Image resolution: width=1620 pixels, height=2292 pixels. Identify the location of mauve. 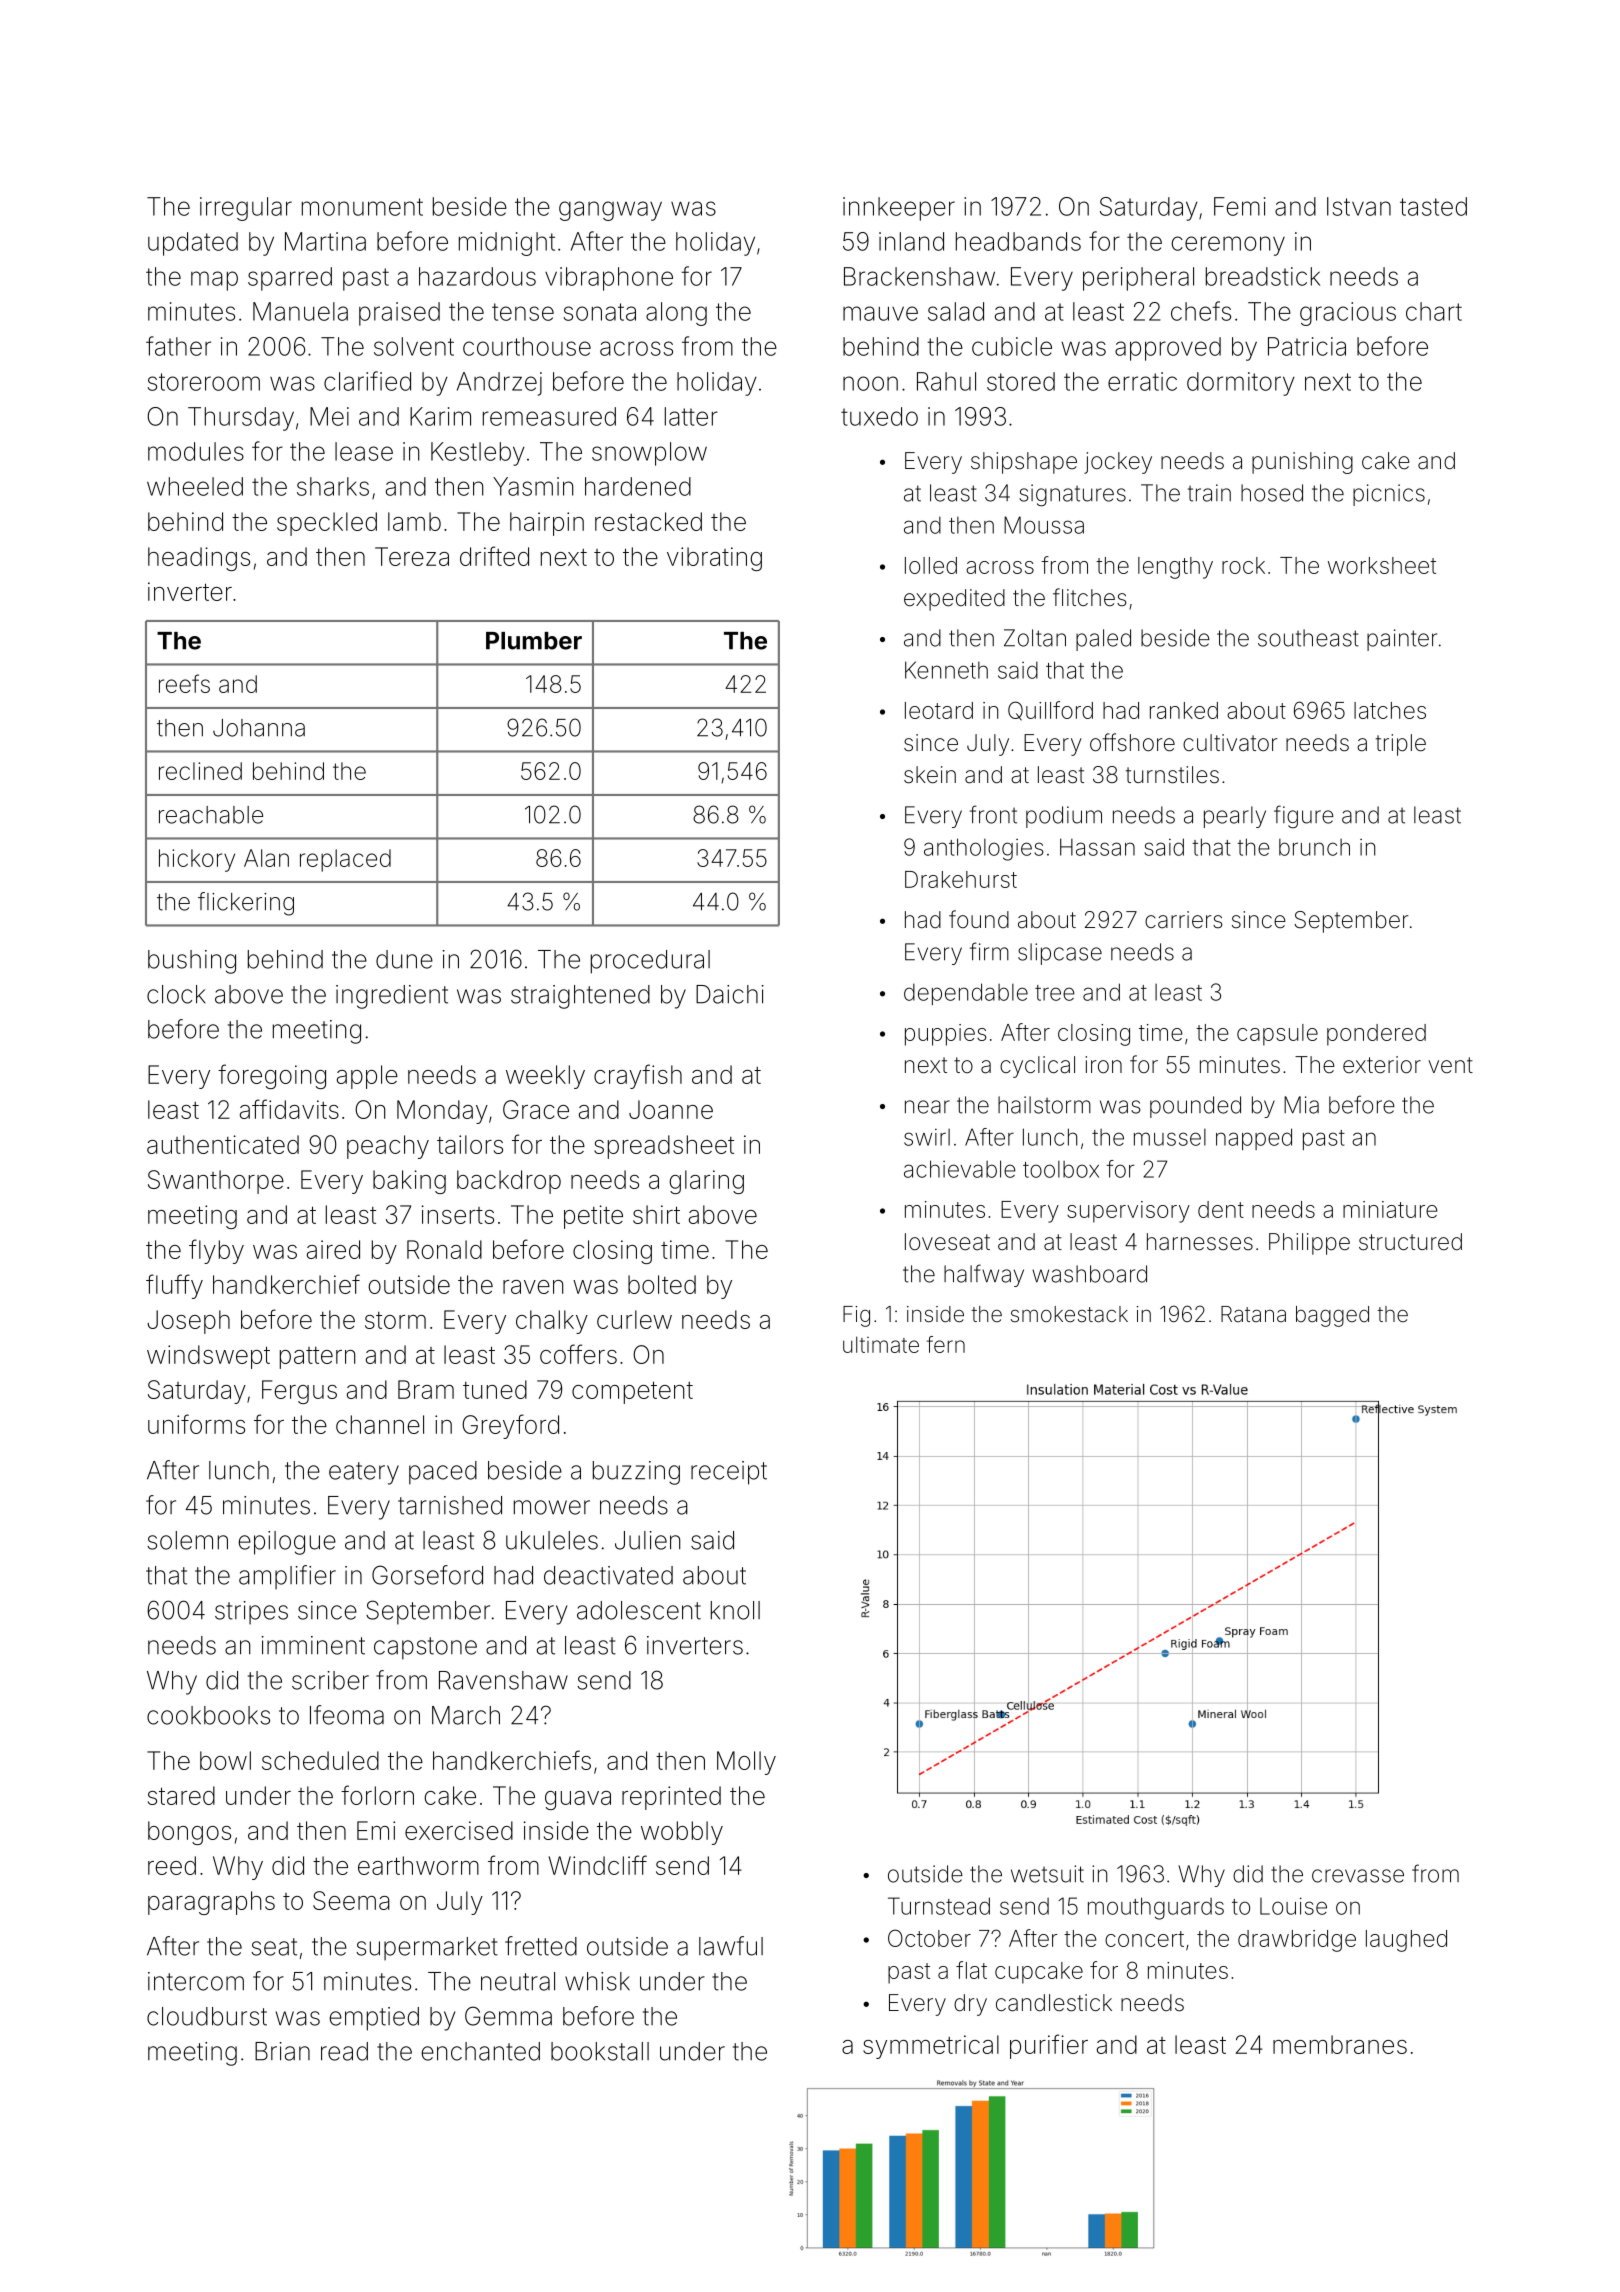
(880, 313).
